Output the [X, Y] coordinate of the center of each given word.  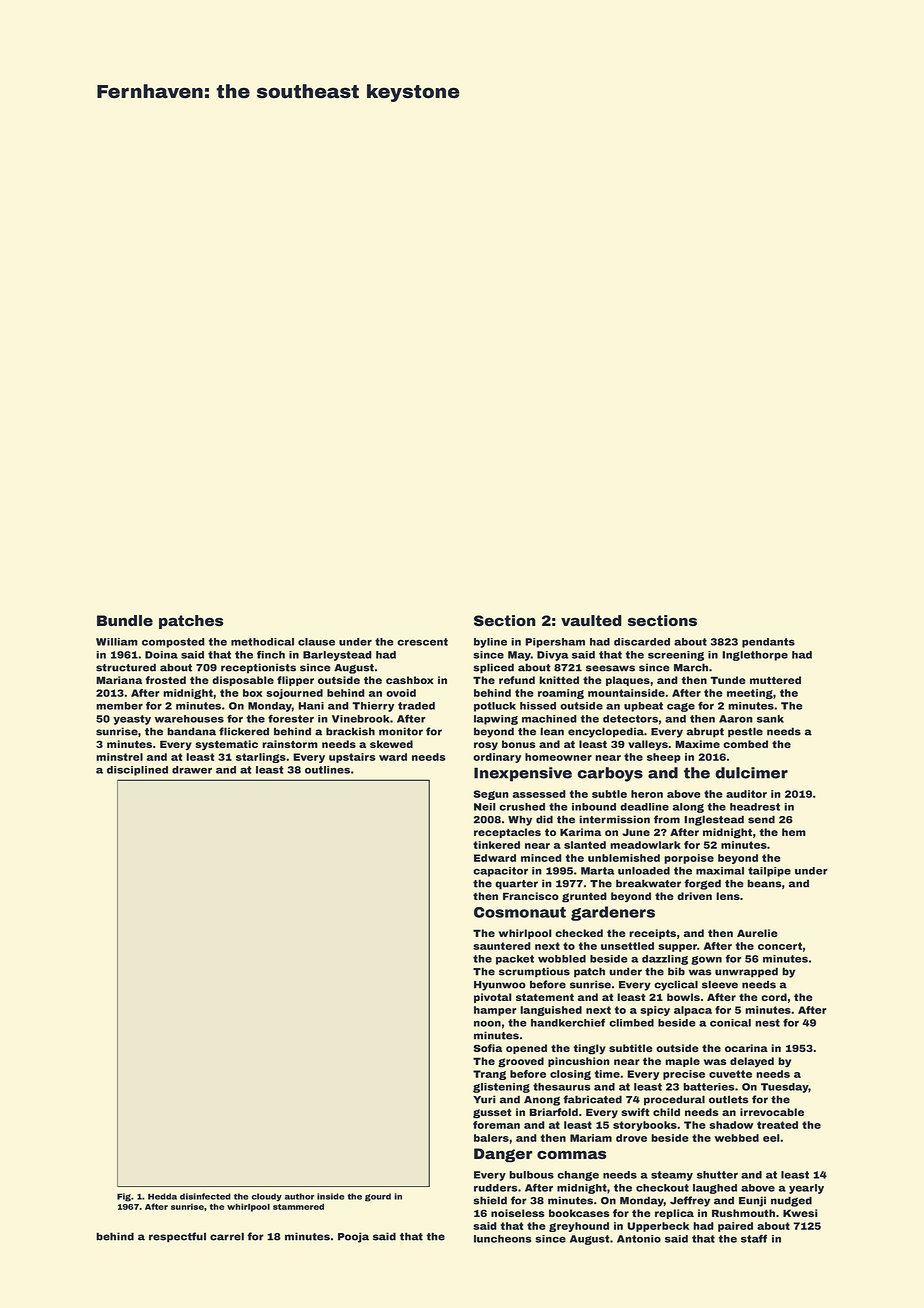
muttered [775, 680]
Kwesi [800, 1213]
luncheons [503, 1239]
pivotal [493, 998]
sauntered [502, 946]
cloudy [267, 1197]
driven [694, 896]
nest [767, 1023]
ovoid [401, 693]
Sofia [488, 1048]
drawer [192, 770]
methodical [262, 642]
